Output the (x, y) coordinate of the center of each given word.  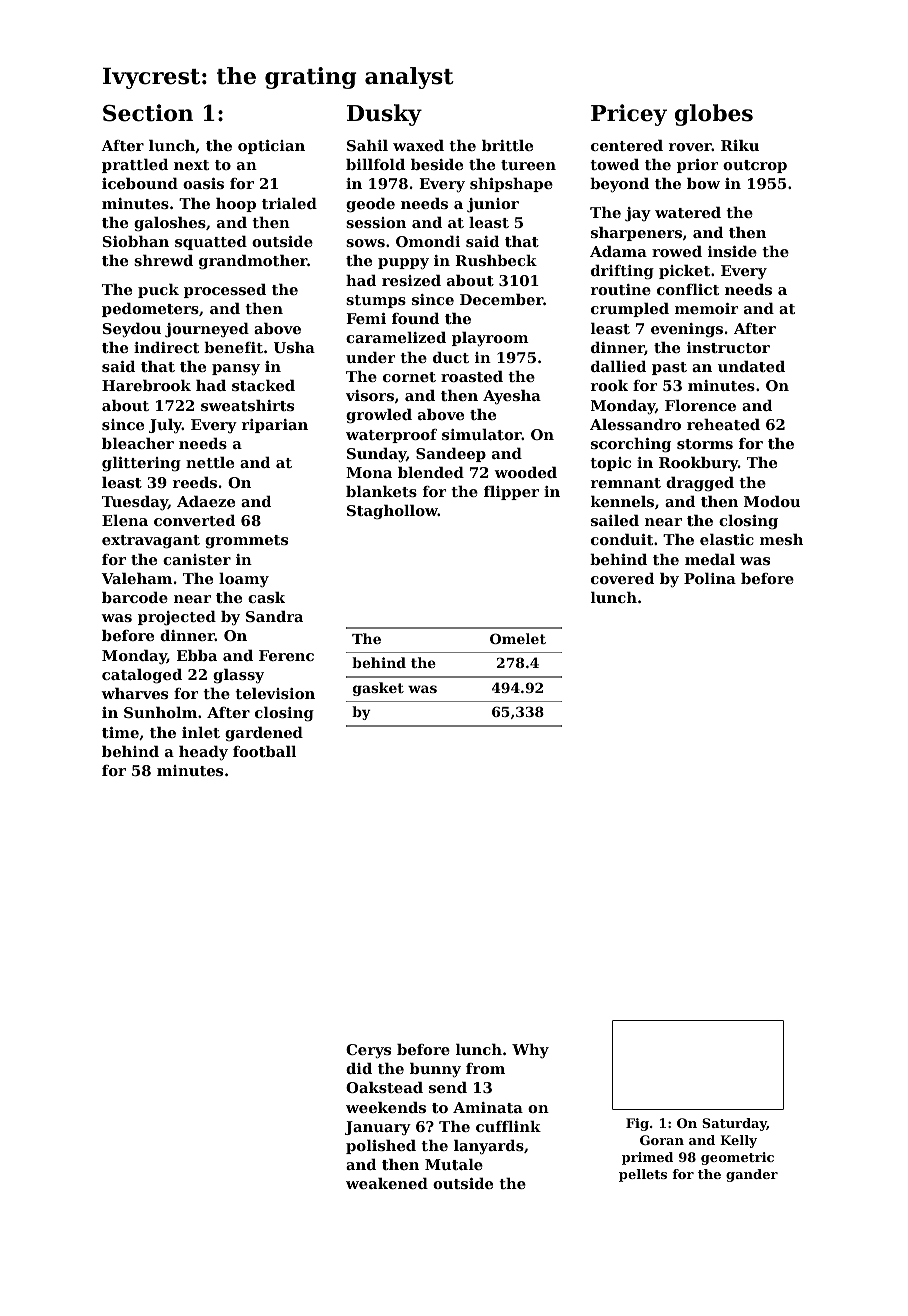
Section (148, 113)
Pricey (629, 115)
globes (714, 115)
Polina (710, 578)
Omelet (518, 638)
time (120, 732)
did (359, 1068)
